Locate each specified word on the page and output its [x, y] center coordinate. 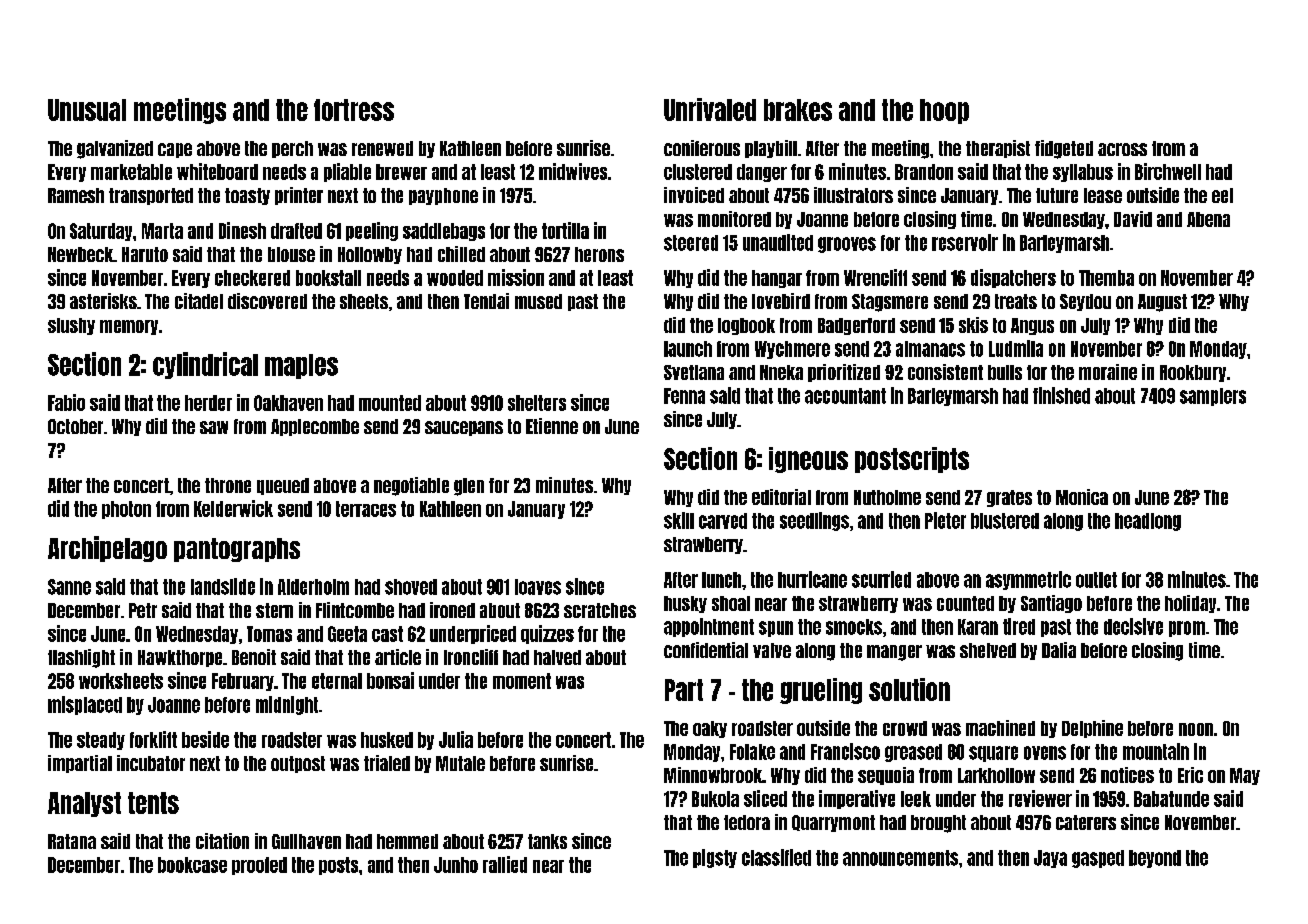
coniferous [702, 148]
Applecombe [315, 427]
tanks [547, 841]
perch [292, 149]
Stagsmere [890, 303]
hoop [944, 111]
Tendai [486, 301]
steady [101, 741]
